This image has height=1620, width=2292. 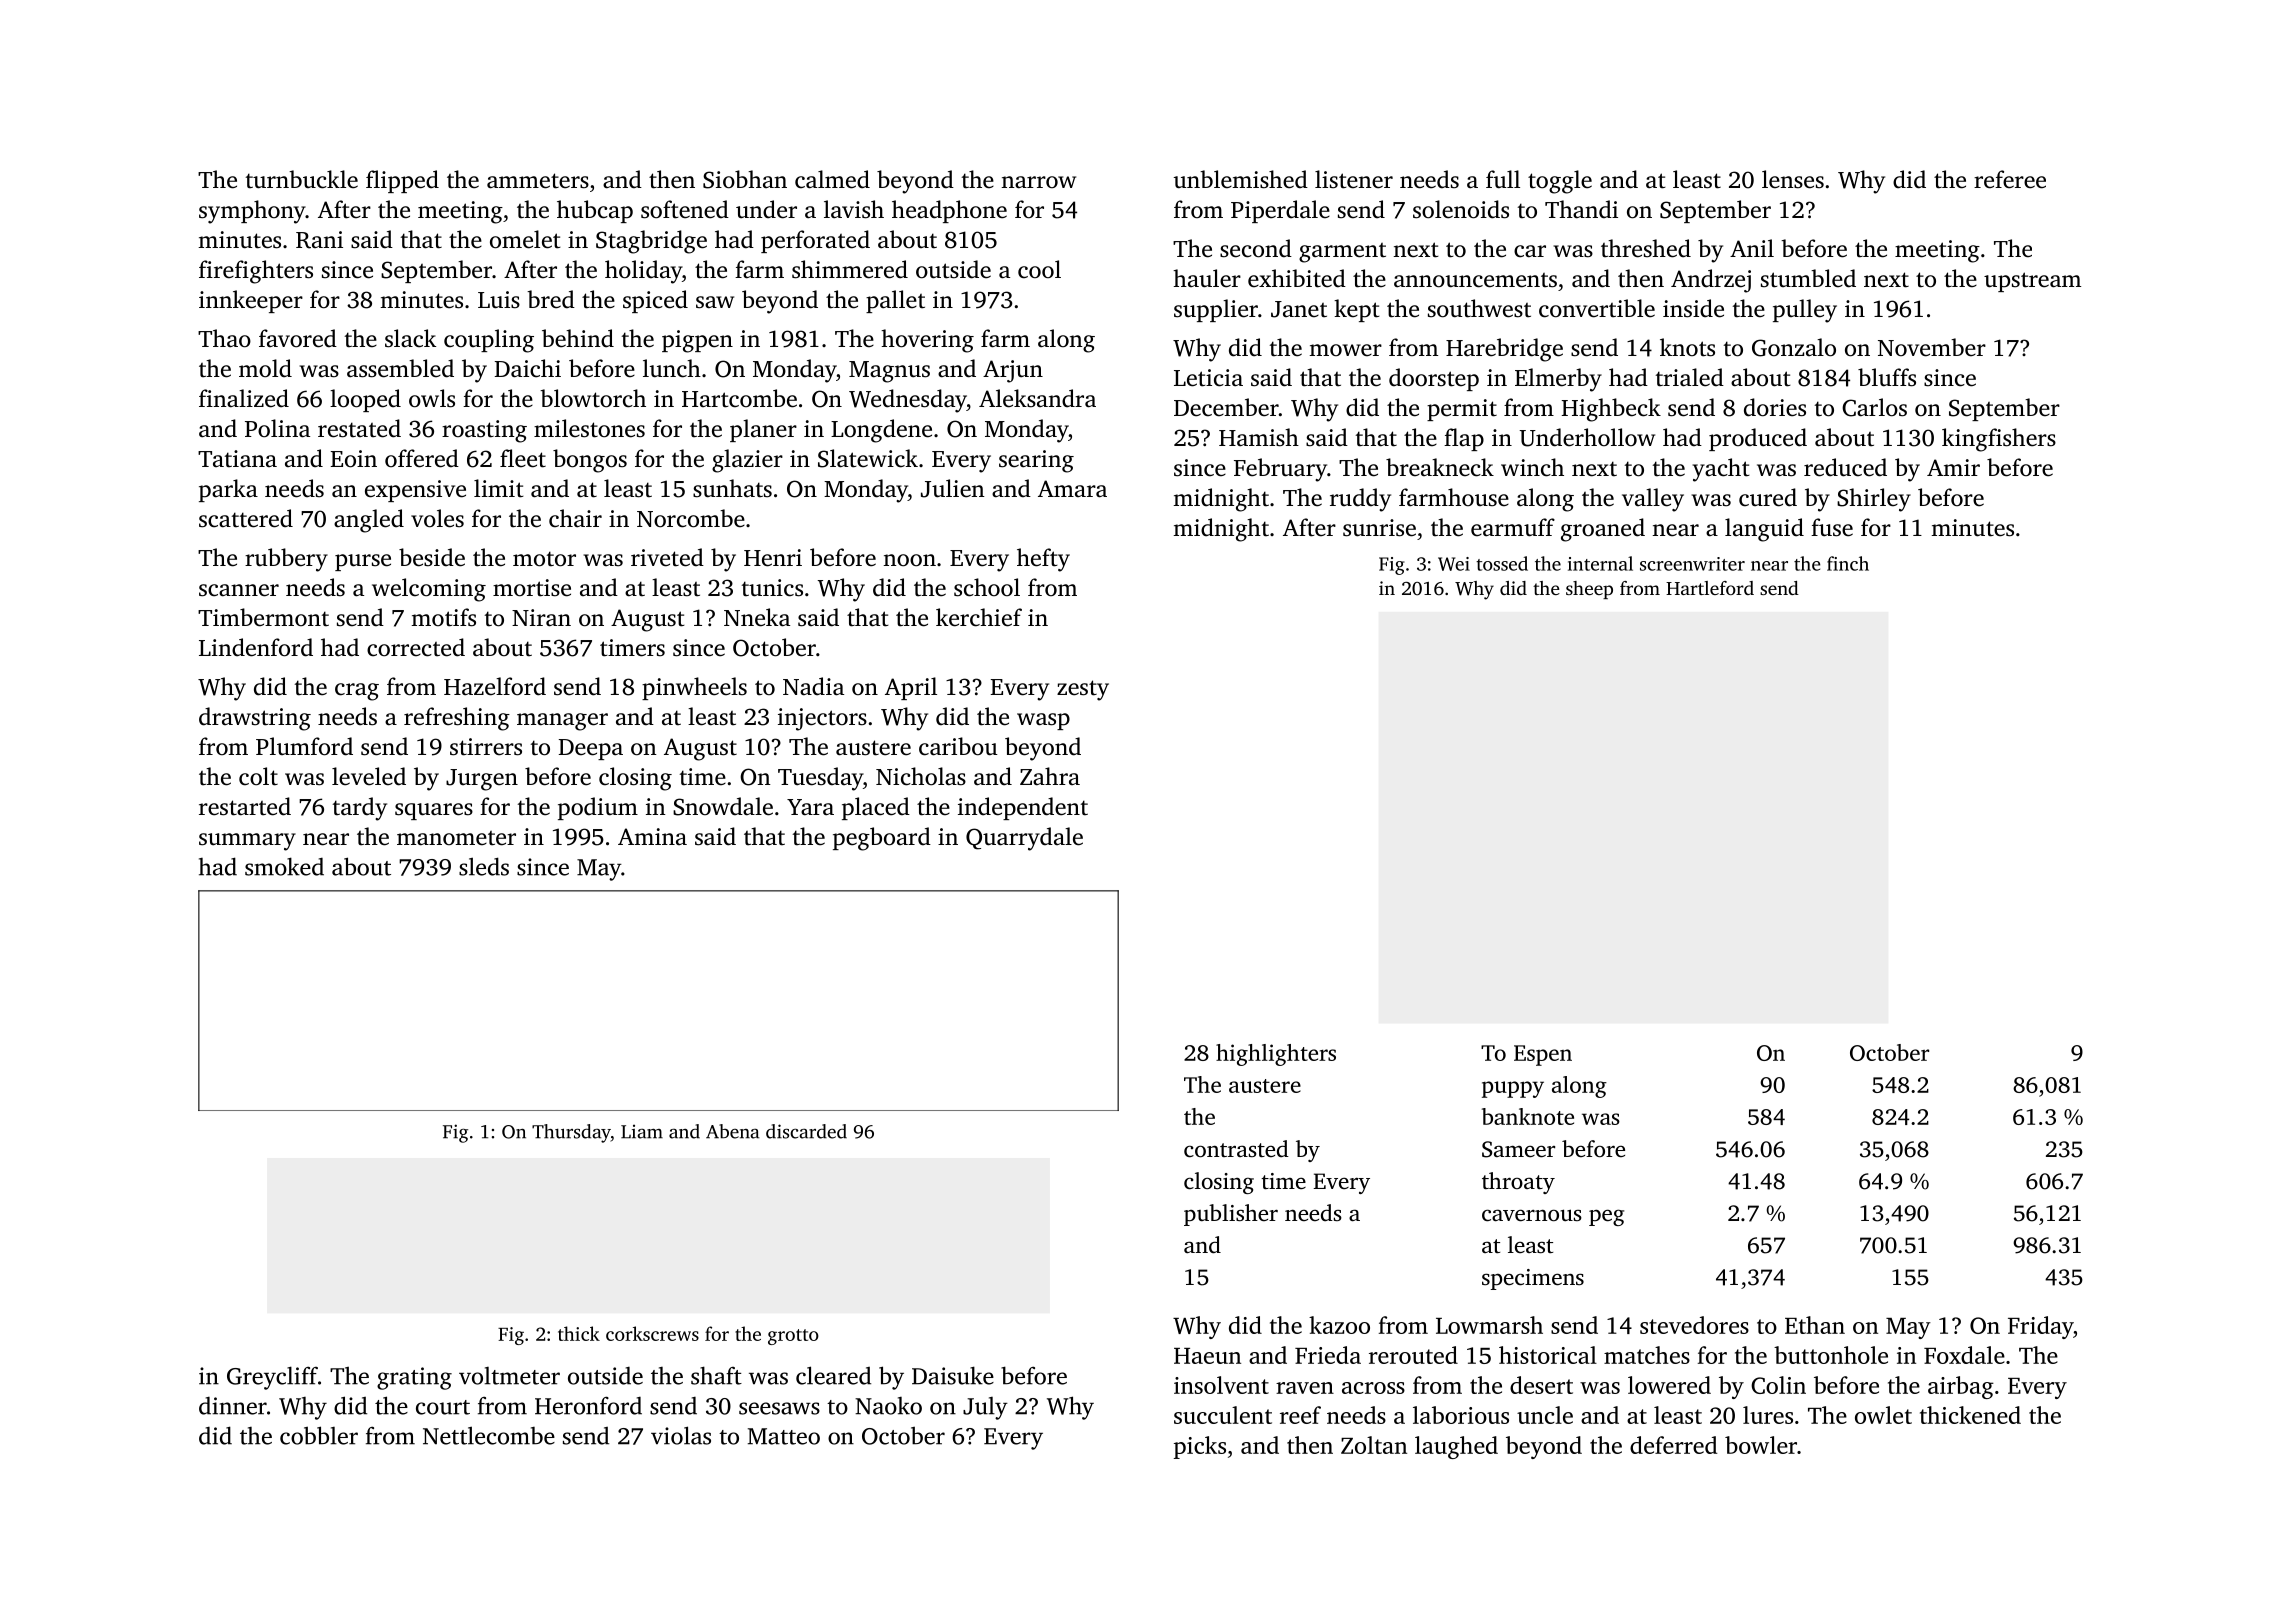 I want to click on banknote, so click(x=1528, y=1116).
